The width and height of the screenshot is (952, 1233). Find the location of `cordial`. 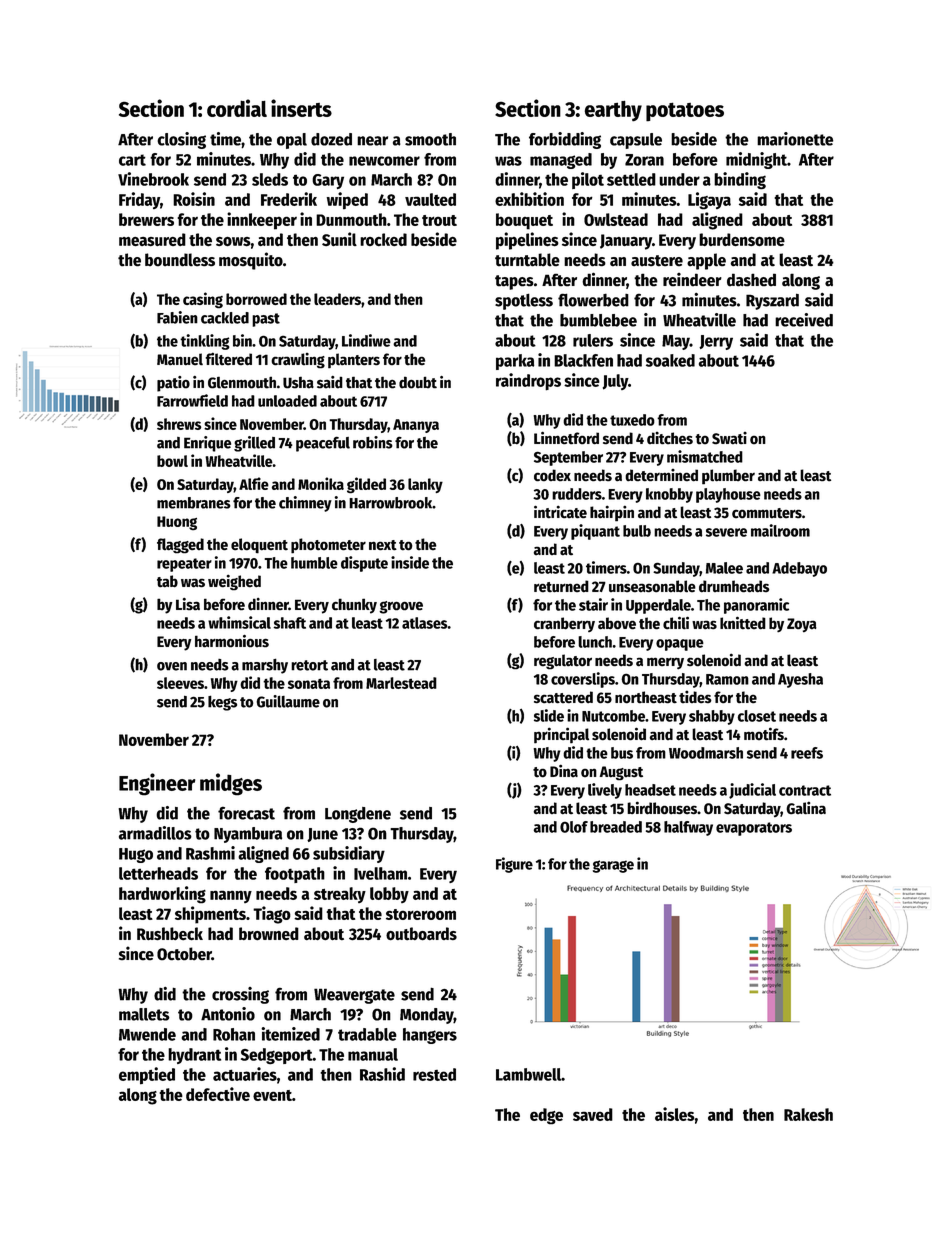

cordial is located at coordinates (237, 108).
